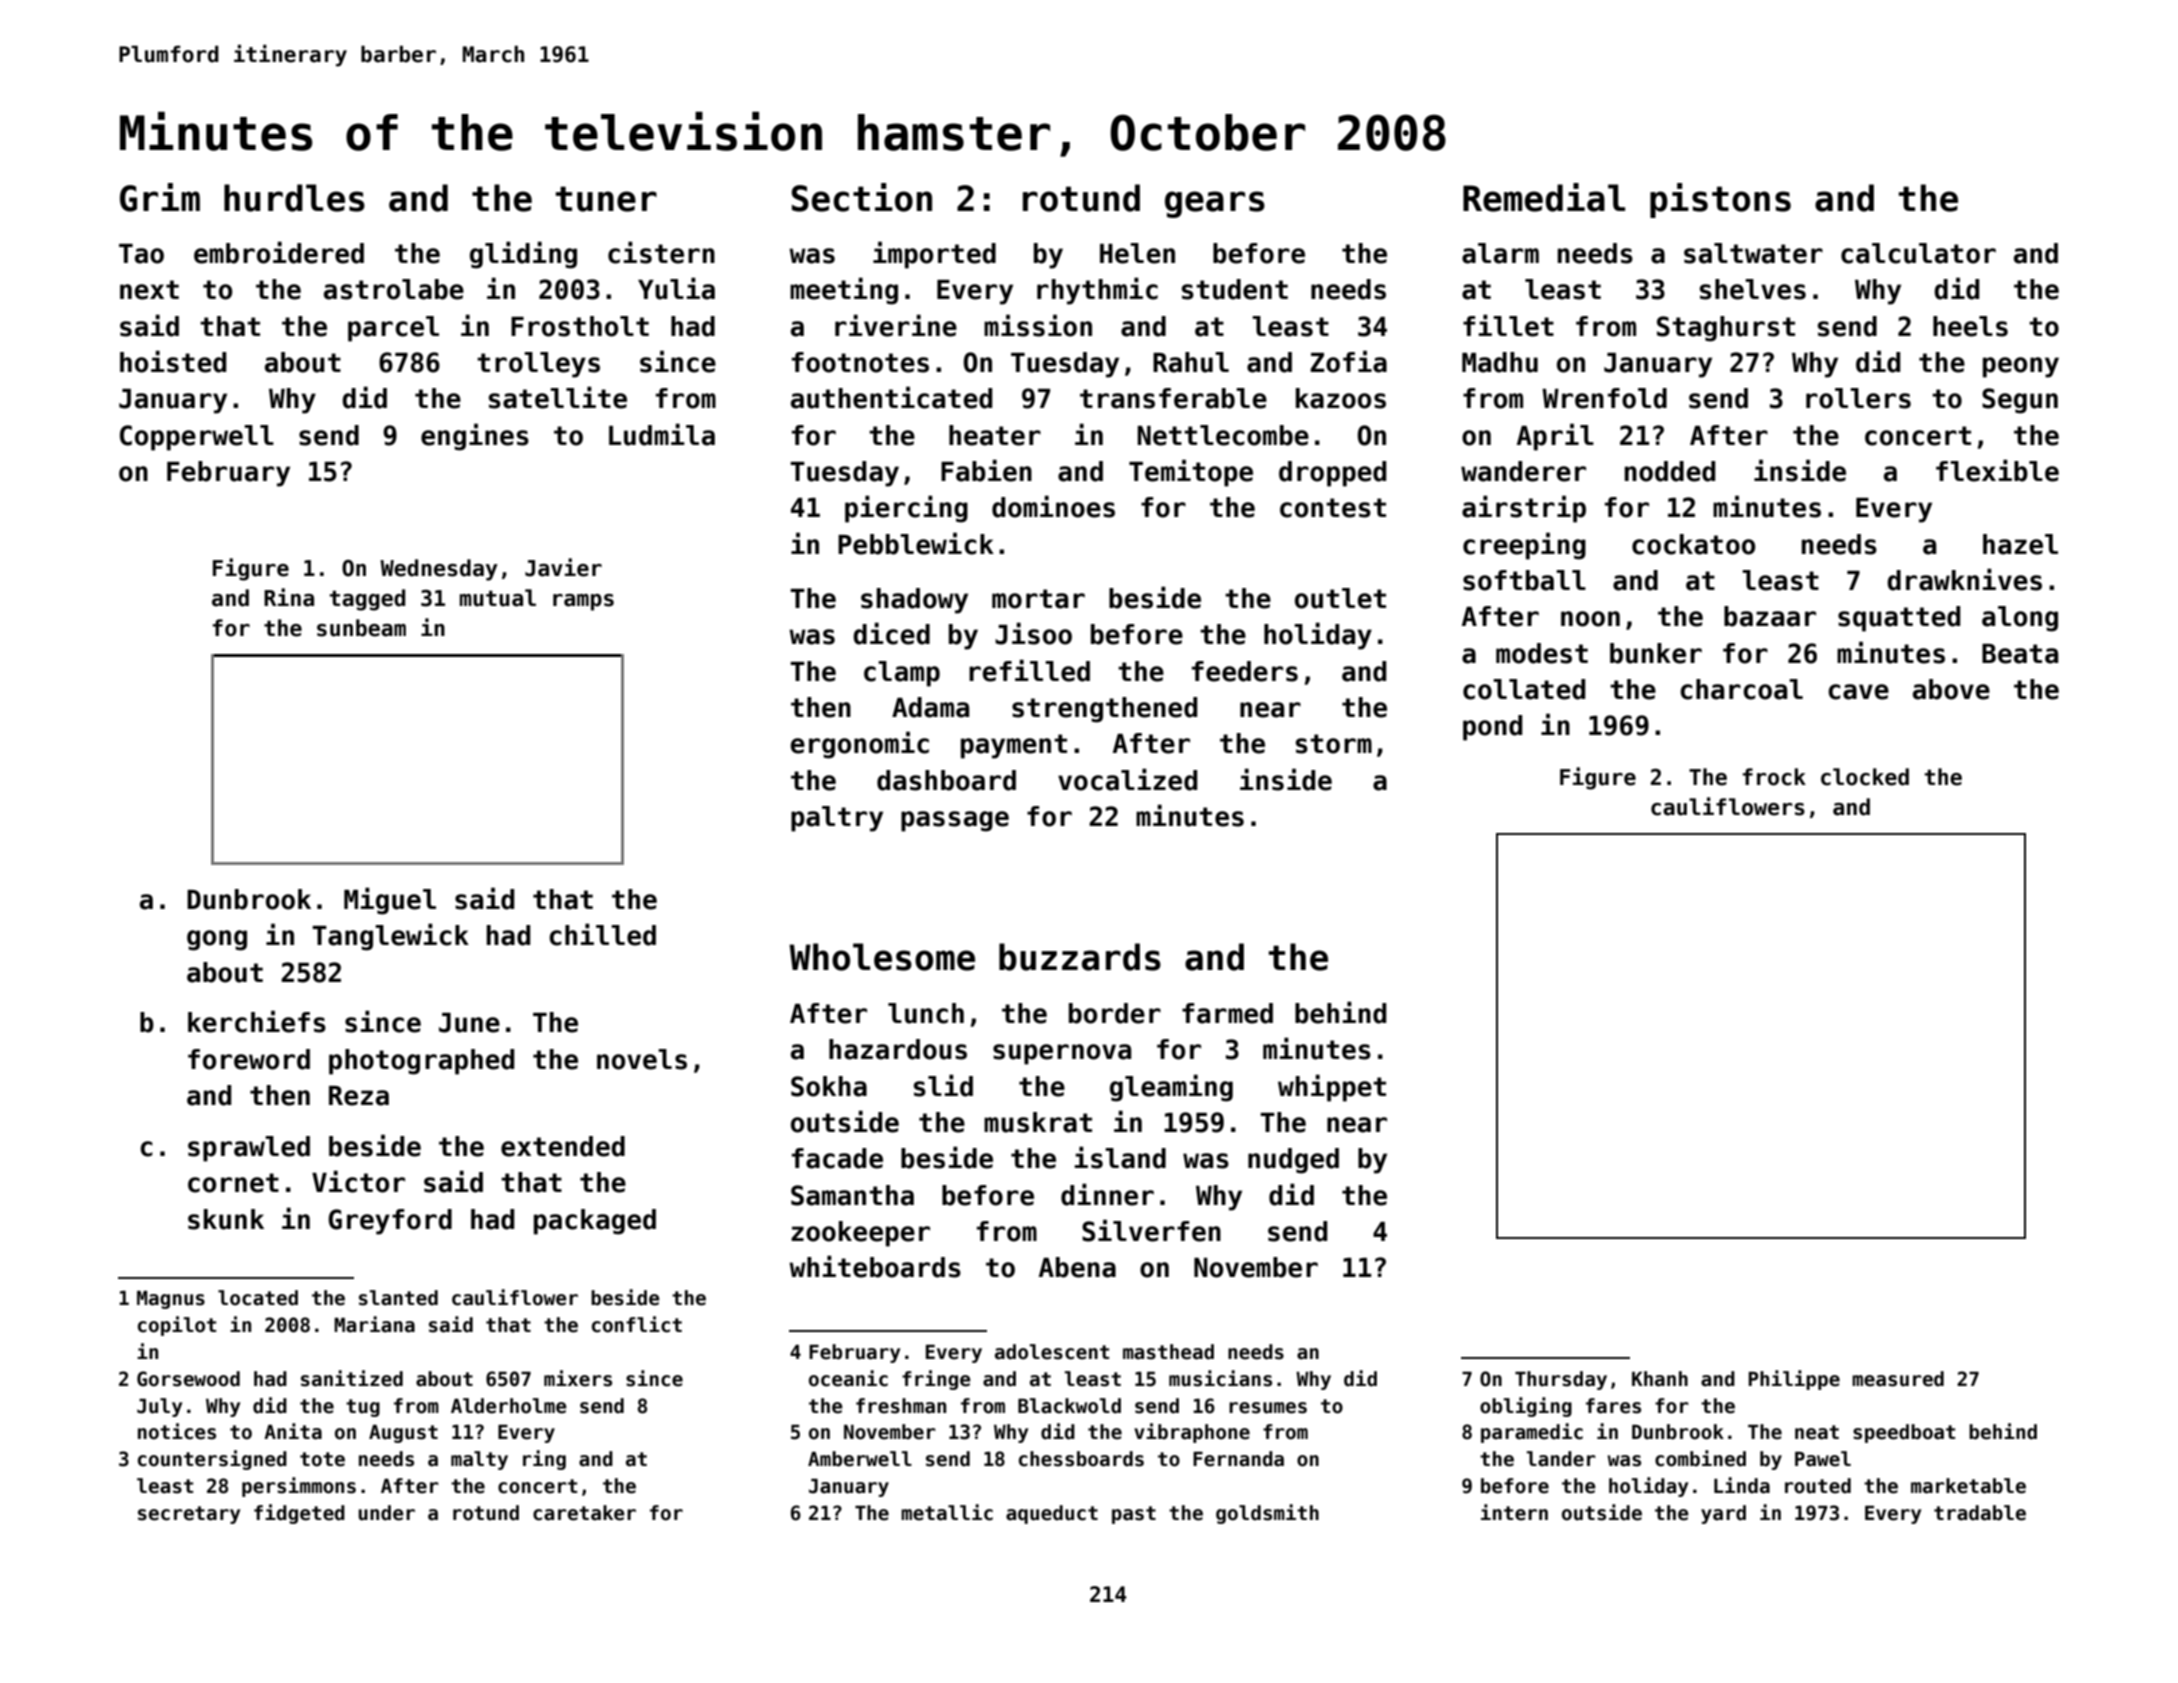  Describe the element at coordinates (361, 628) in the image. I see `sunbeam` at that location.
